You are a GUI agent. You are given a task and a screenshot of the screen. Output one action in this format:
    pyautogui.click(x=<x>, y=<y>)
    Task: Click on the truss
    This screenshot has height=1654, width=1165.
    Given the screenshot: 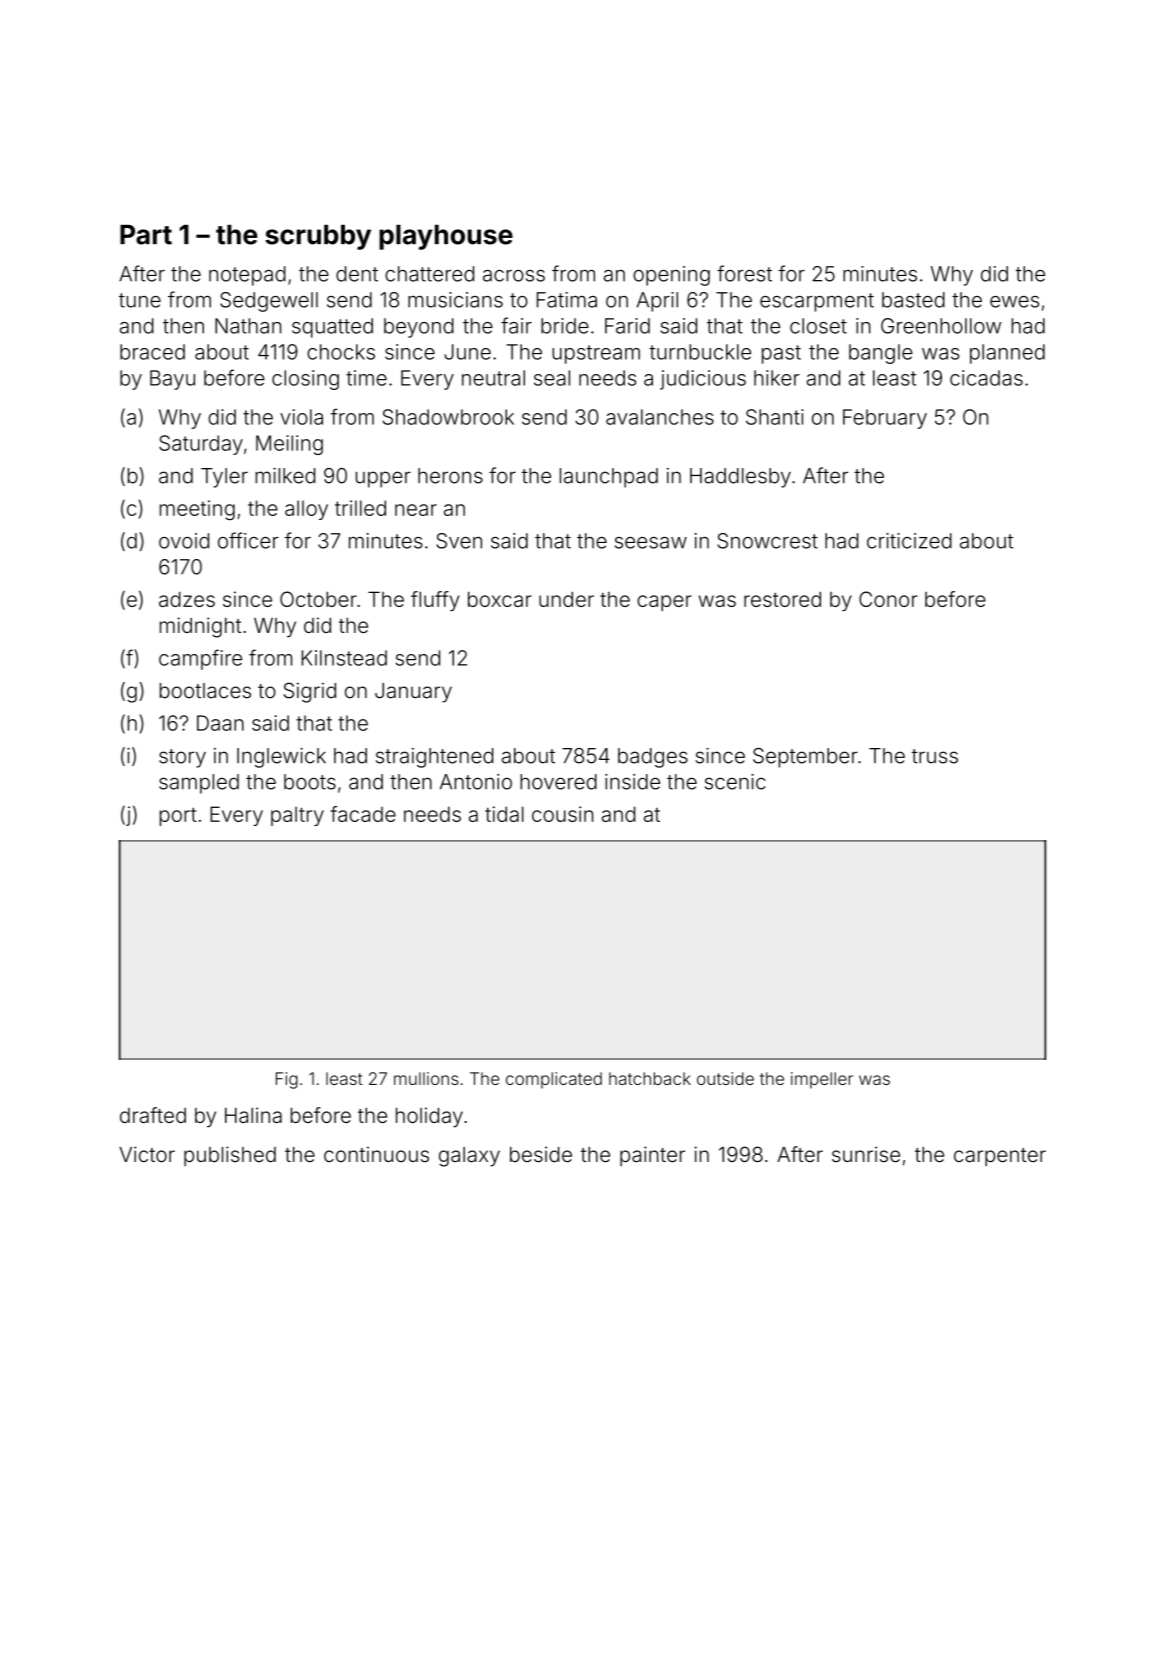 What is the action you would take?
    pyautogui.click(x=935, y=756)
